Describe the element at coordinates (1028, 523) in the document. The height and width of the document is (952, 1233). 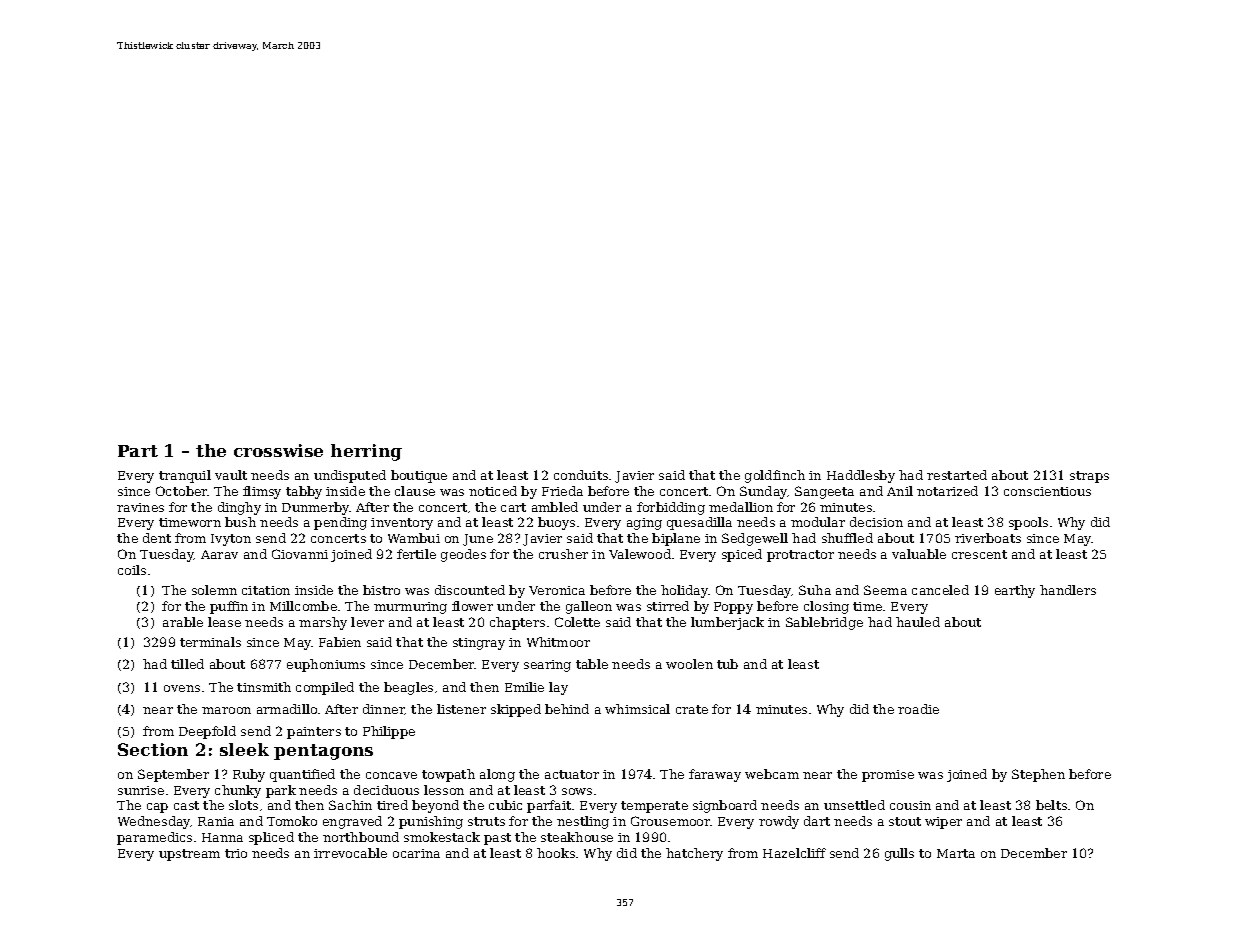
I see `spools` at that location.
